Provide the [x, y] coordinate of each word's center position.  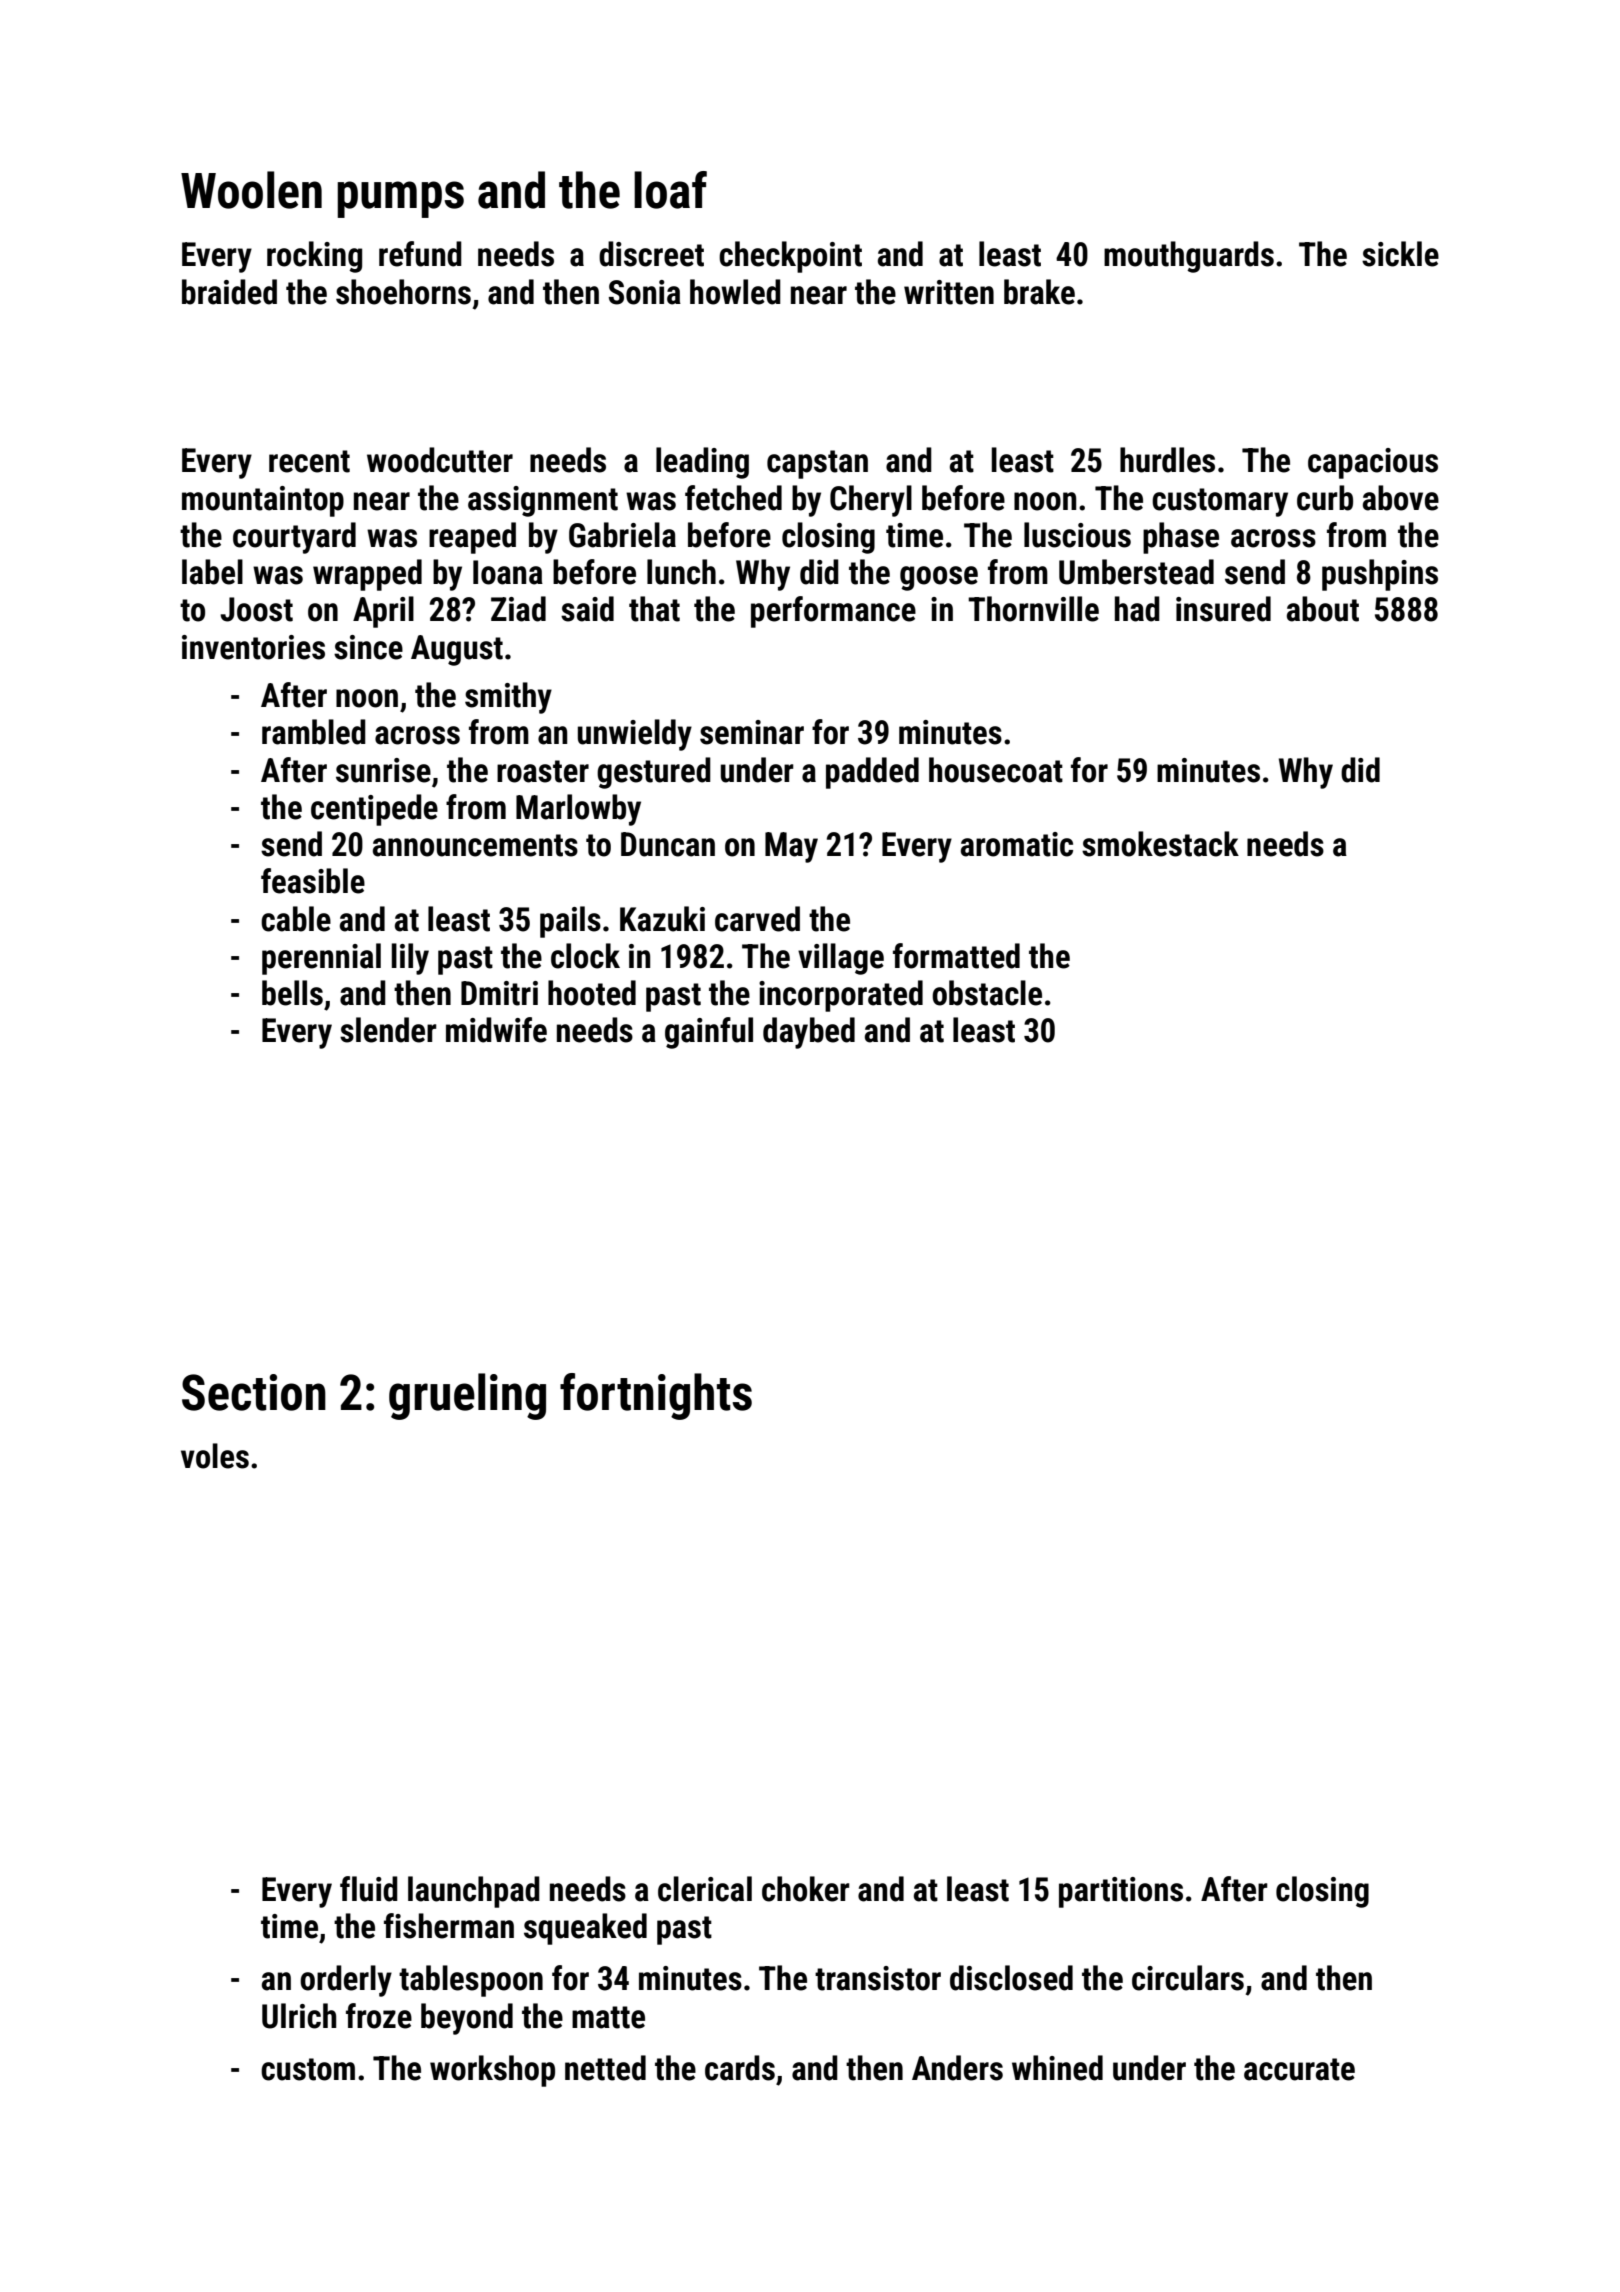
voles [215, 1456]
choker [806, 1889]
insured [1223, 609]
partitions [1121, 1892]
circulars [1188, 1978]
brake [1039, 292]
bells [292, 993]
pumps [400, 199]
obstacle [987, 993]
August [457, 650]
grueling [467, 1396]
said [587, 609]
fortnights [656, 1396]
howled [735, 292]
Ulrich [299, 2016]
